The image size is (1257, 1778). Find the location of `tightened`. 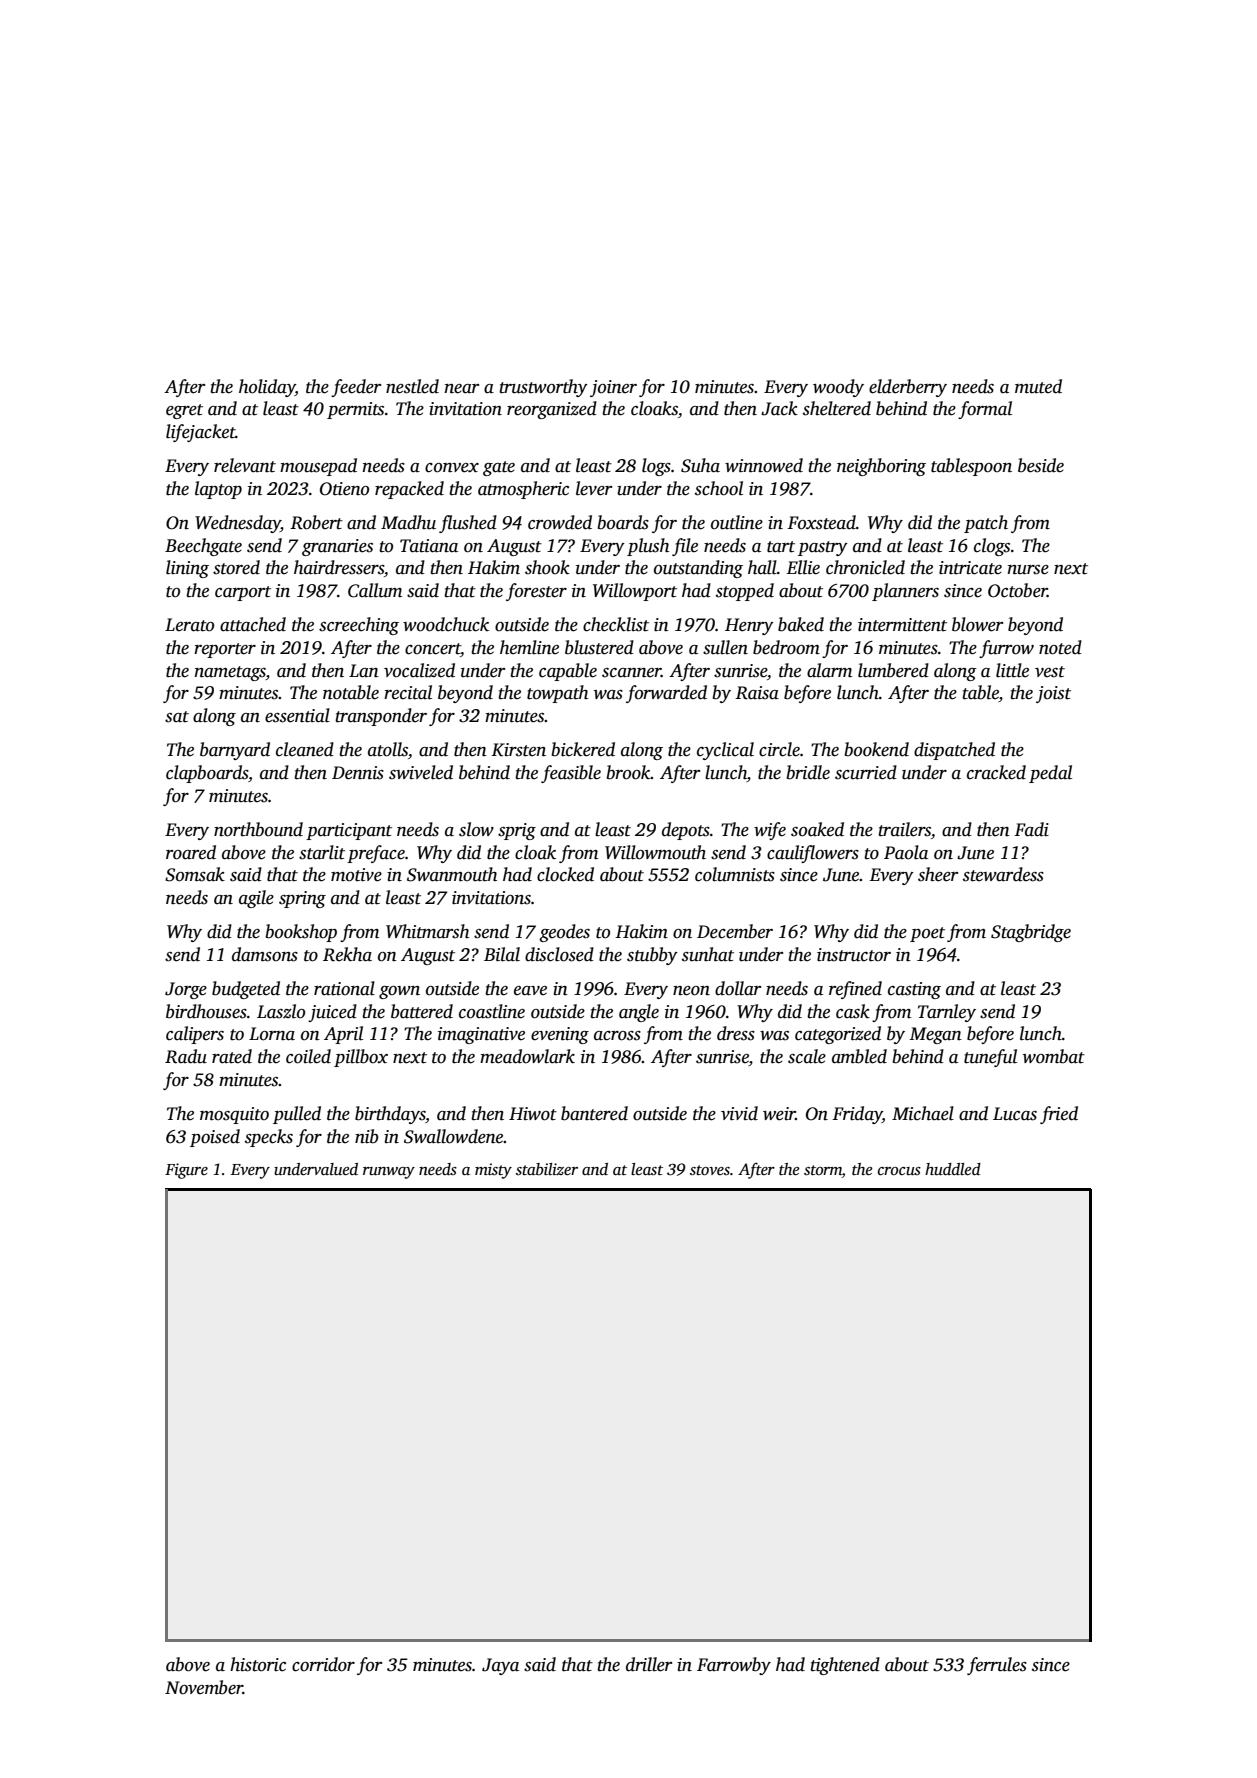

tightened is located at coordinates (845, 1666).
